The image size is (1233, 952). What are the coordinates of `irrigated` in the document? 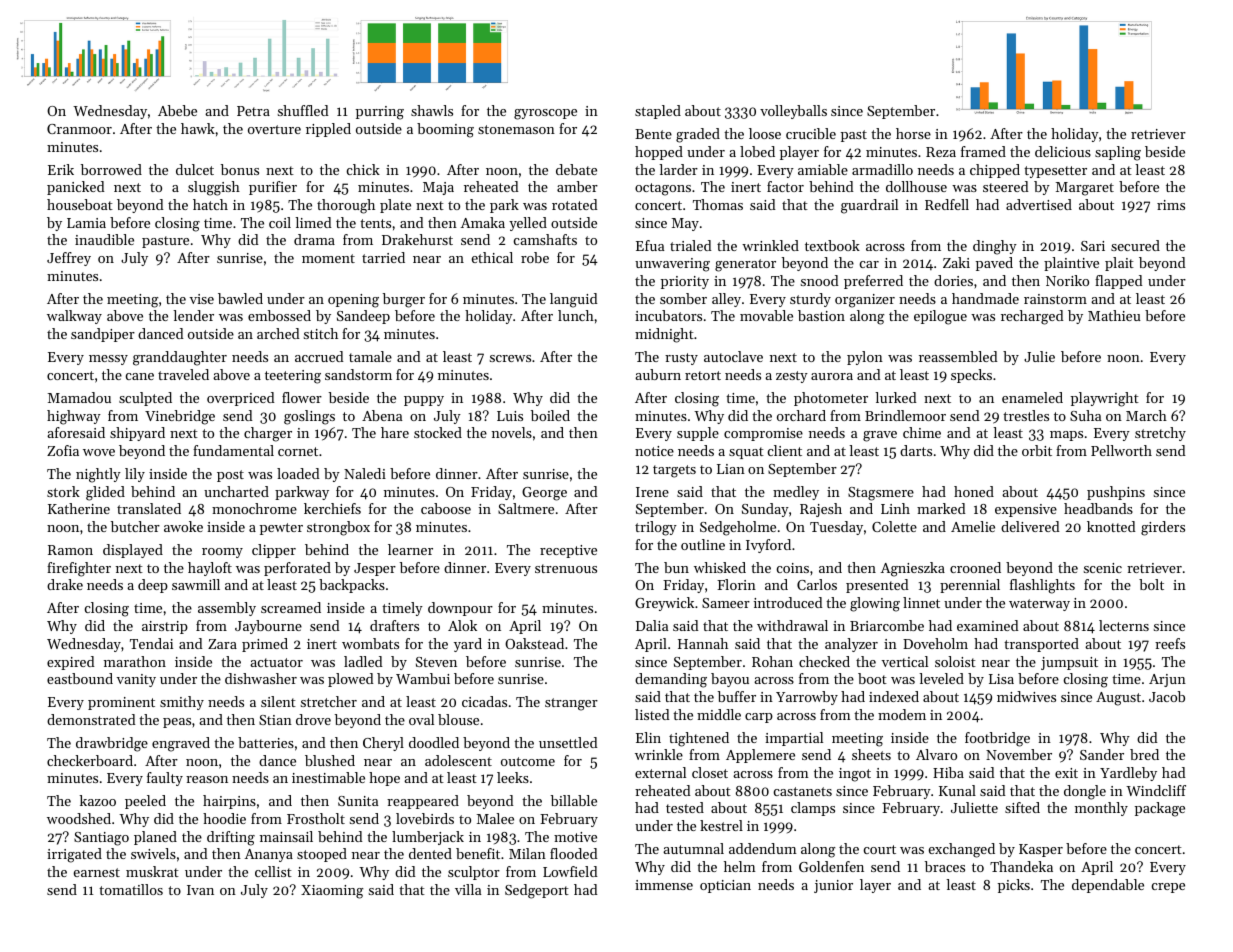 It's located at (74, 855).
